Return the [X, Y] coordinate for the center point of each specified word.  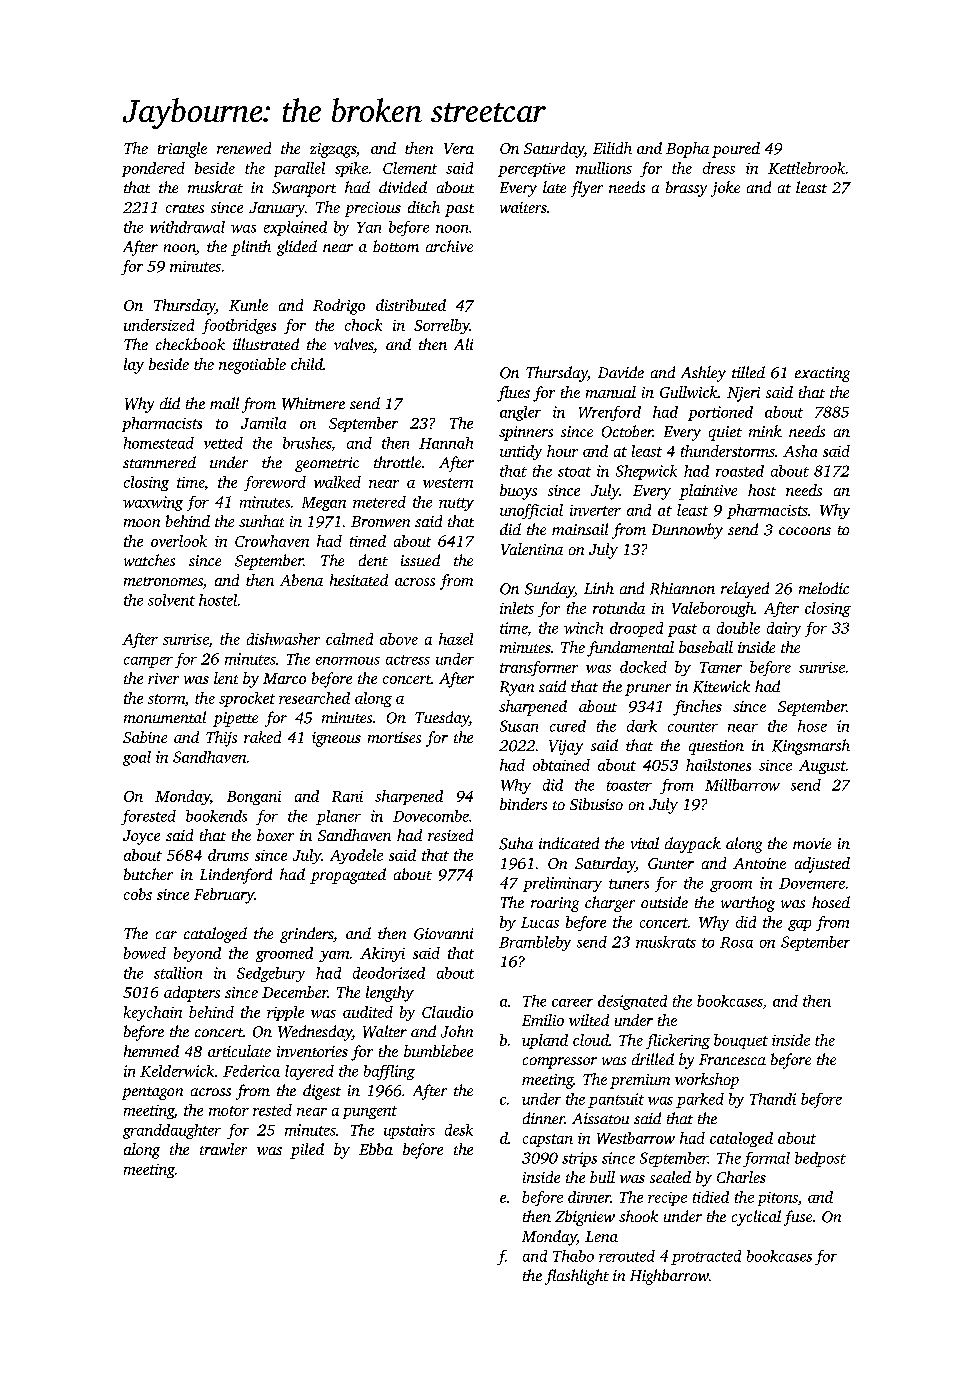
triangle [182, 150]
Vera [459, 148]
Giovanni [443, 934]
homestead [159, 443]
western [448, 483]
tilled [748, 372]
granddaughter [172, 1131]
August [822, 767]
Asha [800, 451]
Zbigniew [585, 1218]
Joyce [141, 837]
